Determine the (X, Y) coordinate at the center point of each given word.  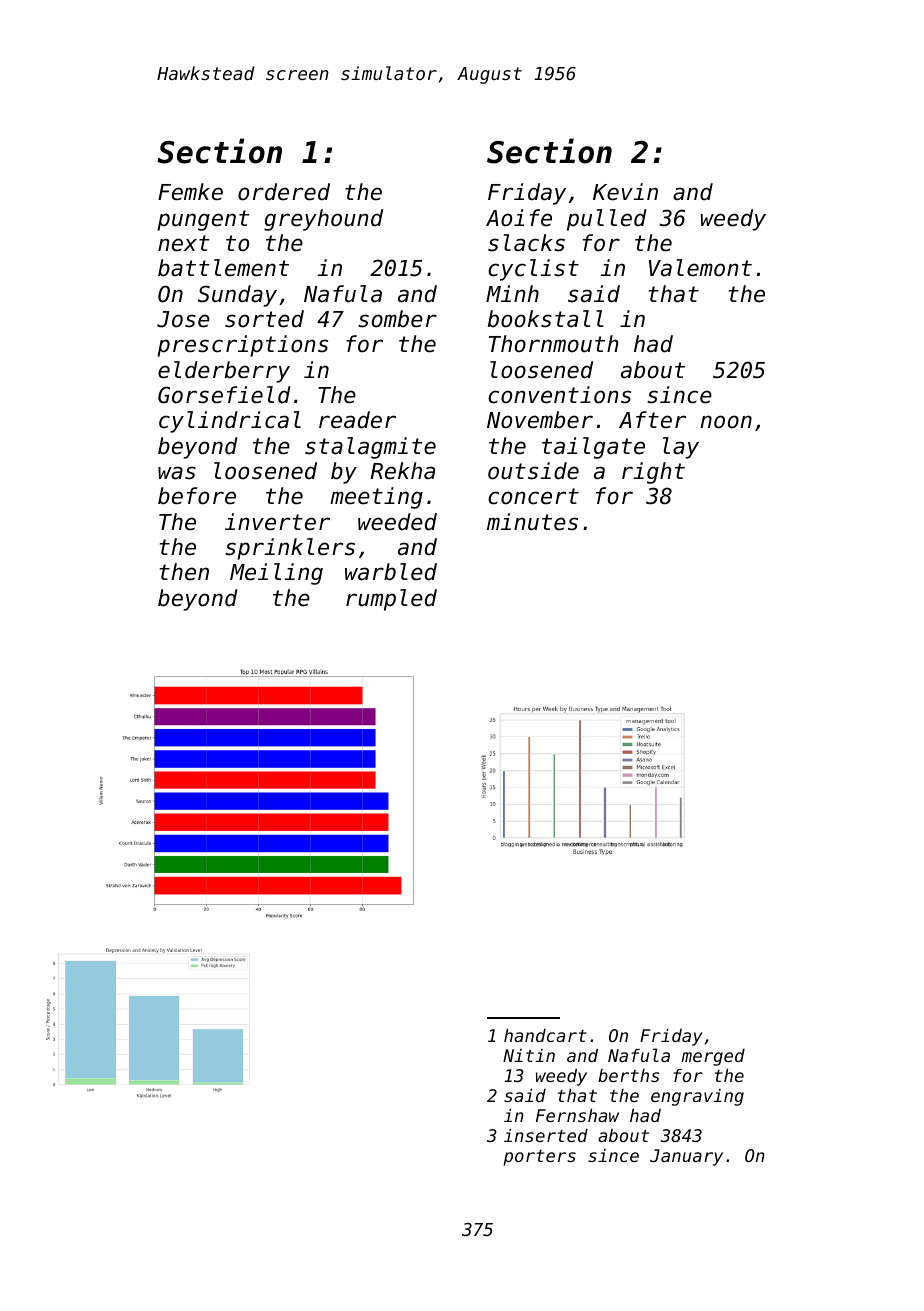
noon (726, 422)
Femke (190, 192)
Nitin (529, 1055)
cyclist (533, 270)
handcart (545, 1035)
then (184, 572)
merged (713, 1057)
